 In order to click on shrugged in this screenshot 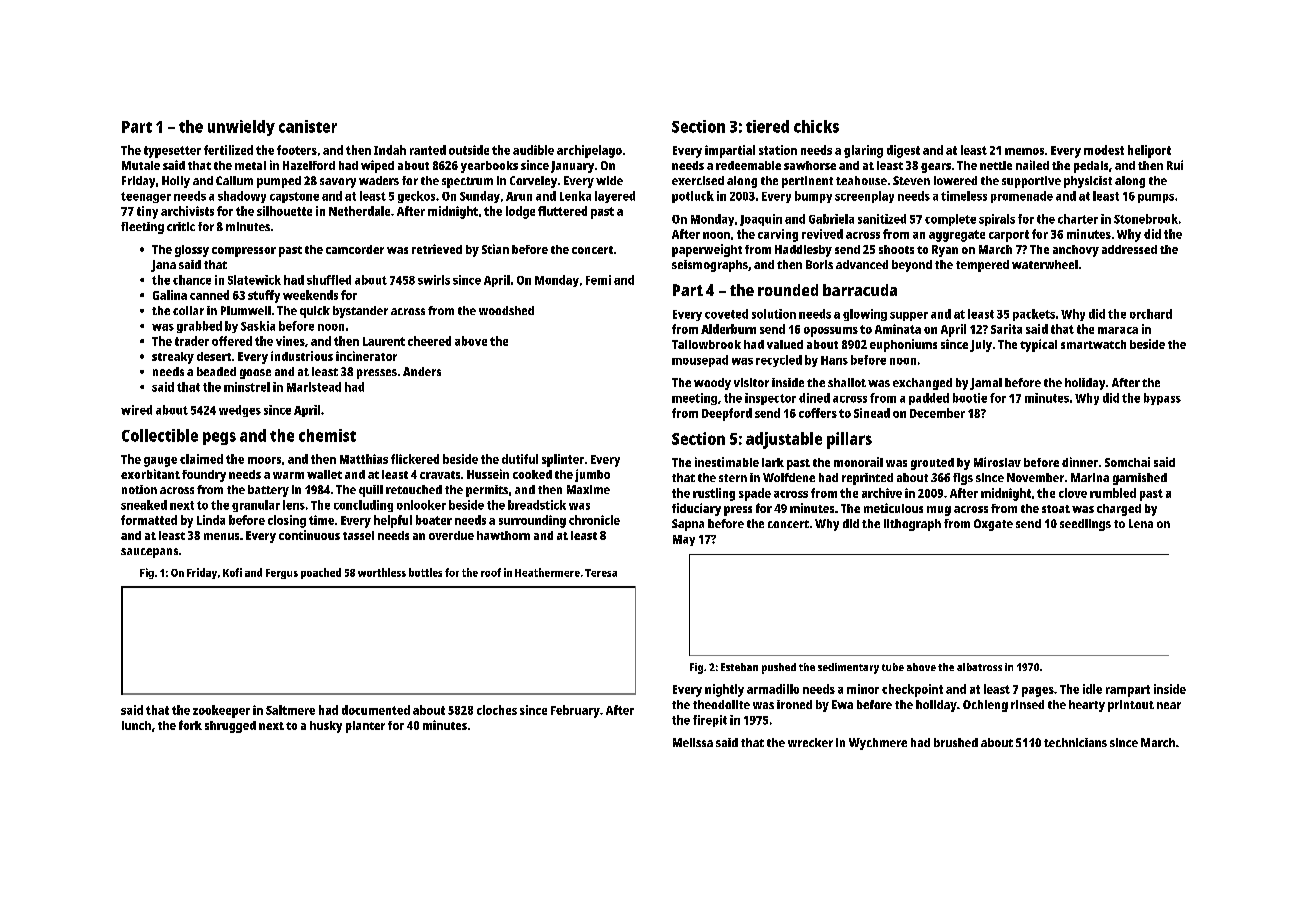, I will do `click(230, 727)`.
